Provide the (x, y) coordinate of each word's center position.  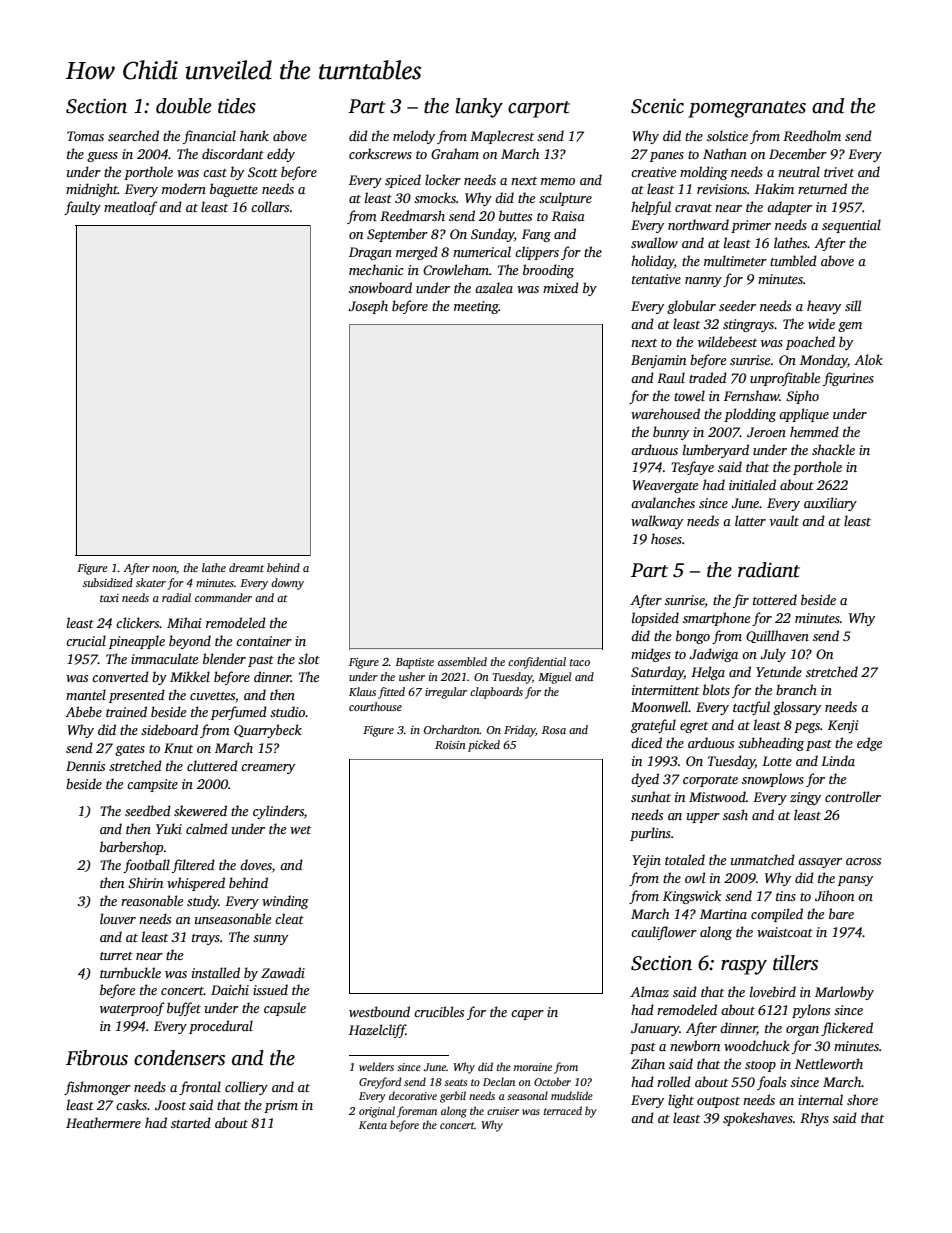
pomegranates (747, 109)
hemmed (814, 431)
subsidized (108, 582)
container (264, 641)
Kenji (843, 726)
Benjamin (658, 361)
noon (164, 570)
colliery (246, 1088)
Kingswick (692, 897)
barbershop (131, 848)
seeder (737, 305)
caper (527, 1015)
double (183, 106)
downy (287, 584)
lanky (479, 108)
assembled (462, 661)
